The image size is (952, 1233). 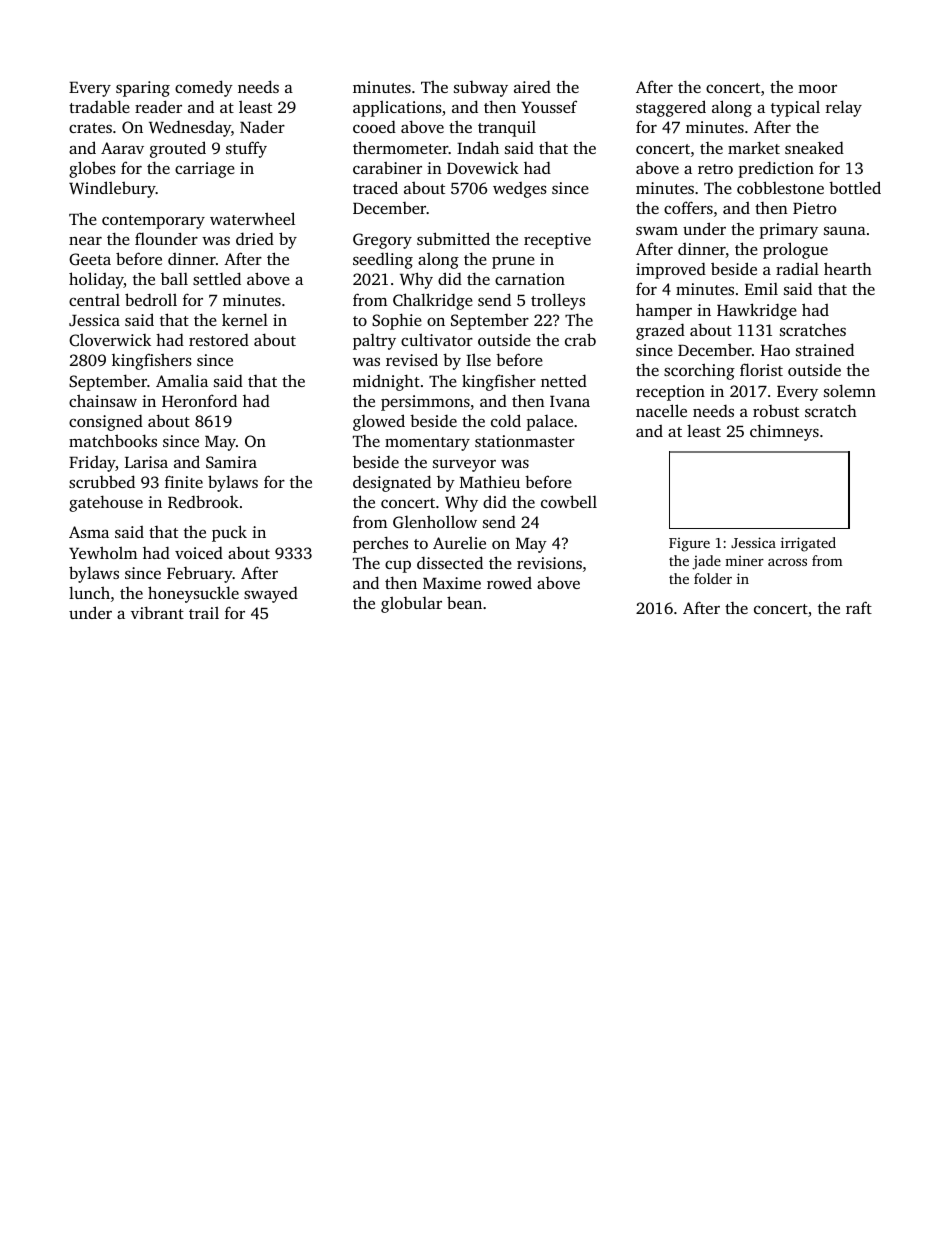 What do you see at coordinates (199, 400) in the screenshot?
I see `Heronford` at bounding box center [199, 400].
